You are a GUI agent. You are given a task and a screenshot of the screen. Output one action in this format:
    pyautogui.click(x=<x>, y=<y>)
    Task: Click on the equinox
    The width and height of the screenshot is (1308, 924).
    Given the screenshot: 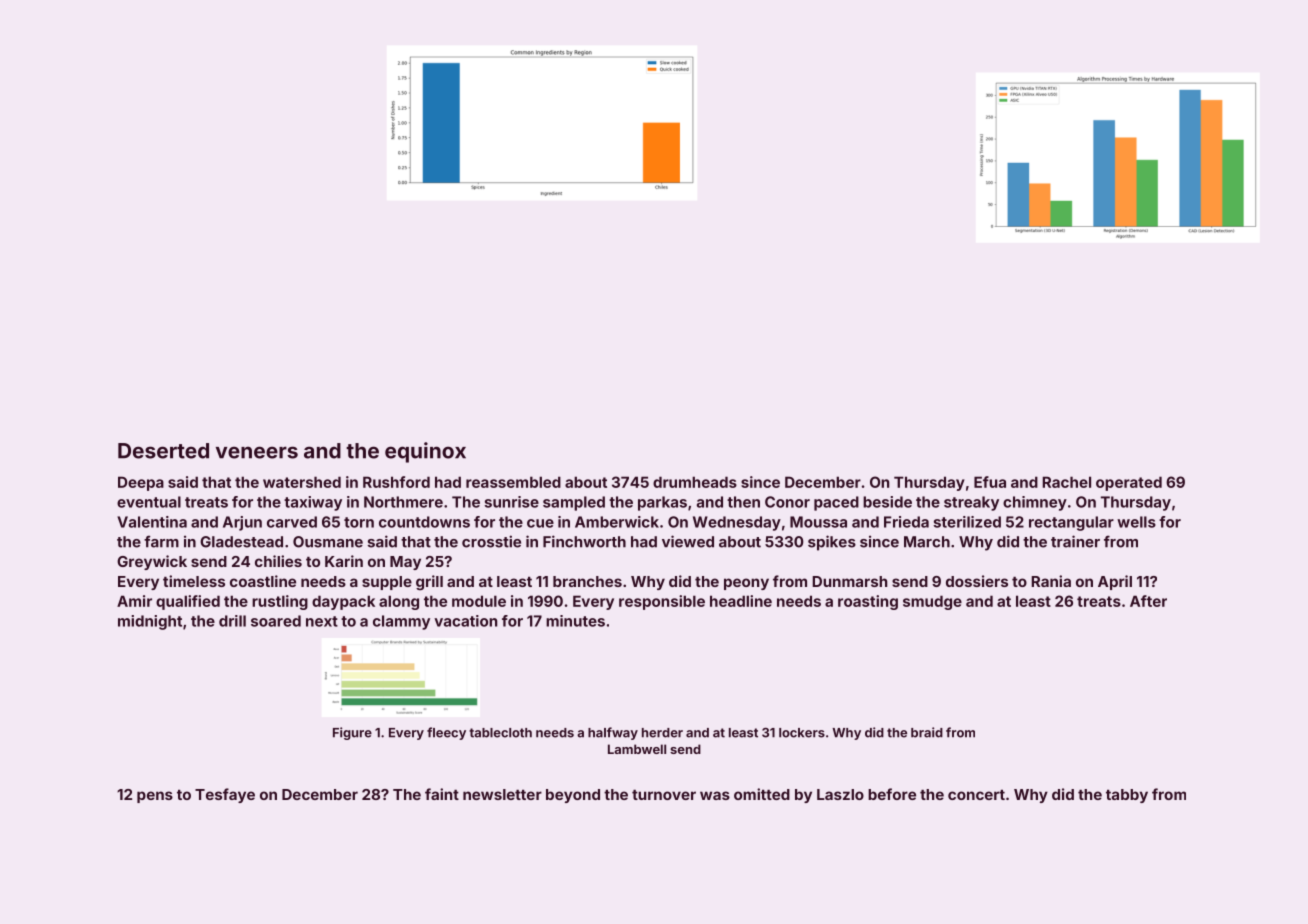 What is the action you would take?
    pyautogui.click(x=425, y=452)
